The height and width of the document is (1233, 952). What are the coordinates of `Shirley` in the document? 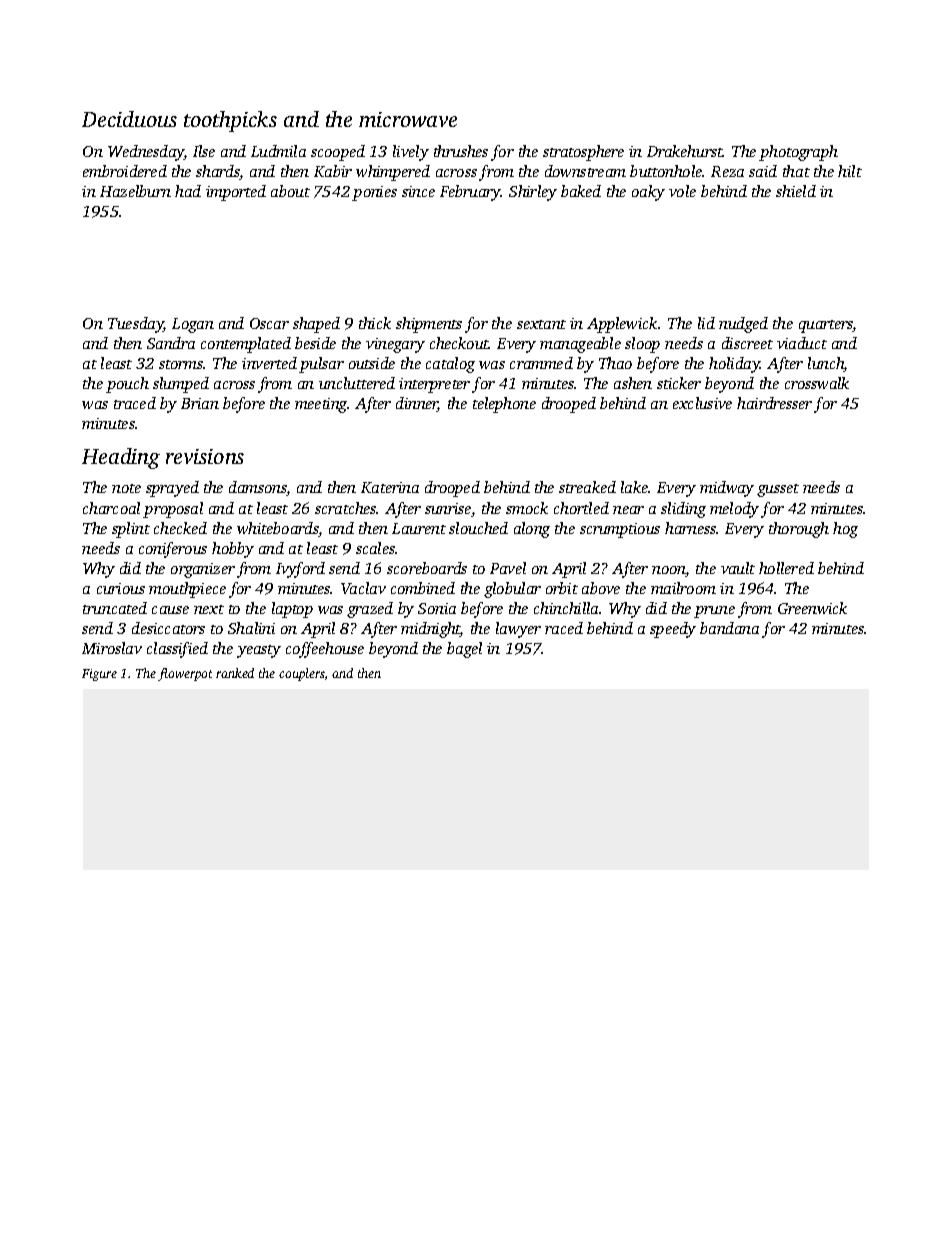 It's located at (533, 193).
